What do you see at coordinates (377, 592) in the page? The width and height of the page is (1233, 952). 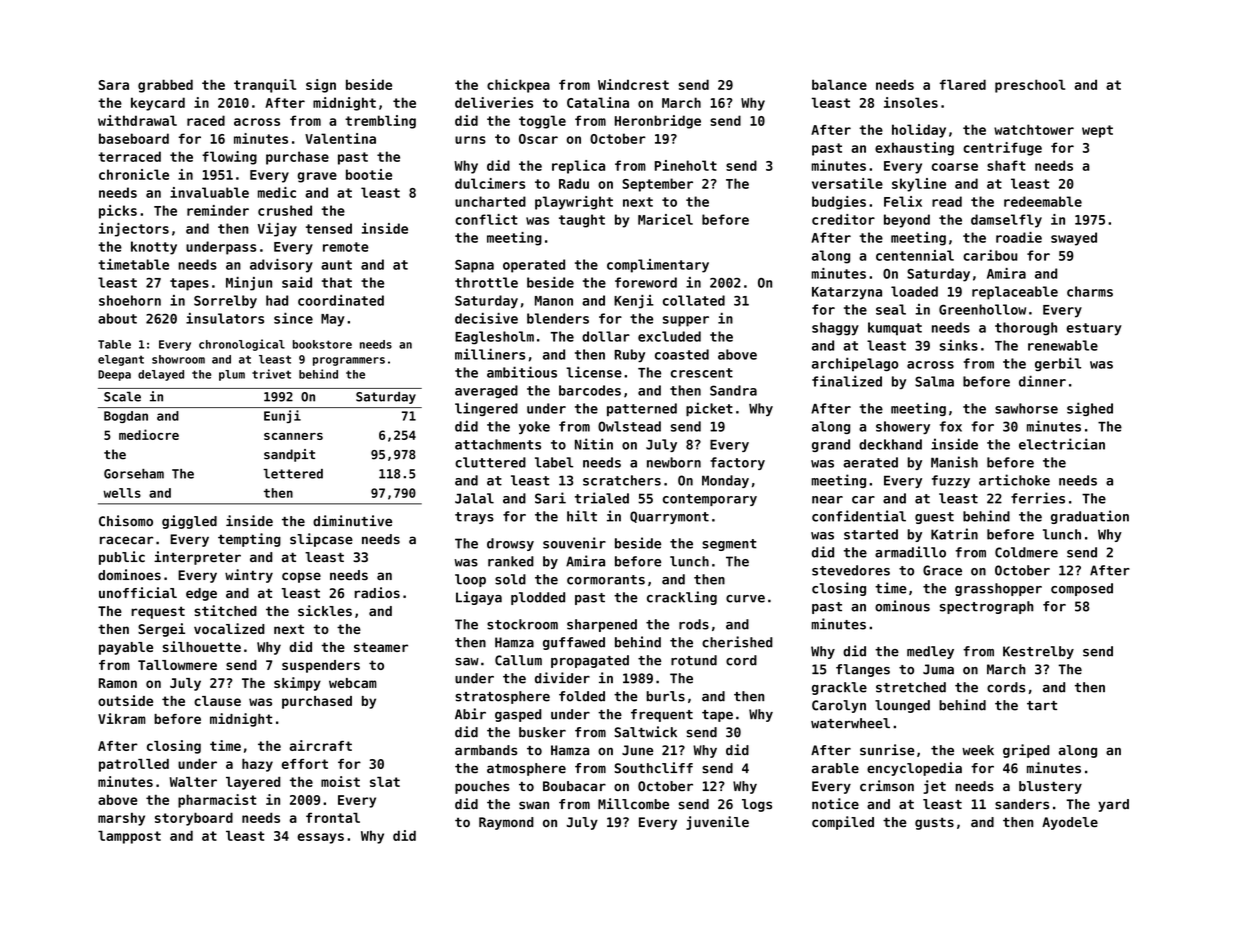 I see `radios` at bounding box center [377, 592].
